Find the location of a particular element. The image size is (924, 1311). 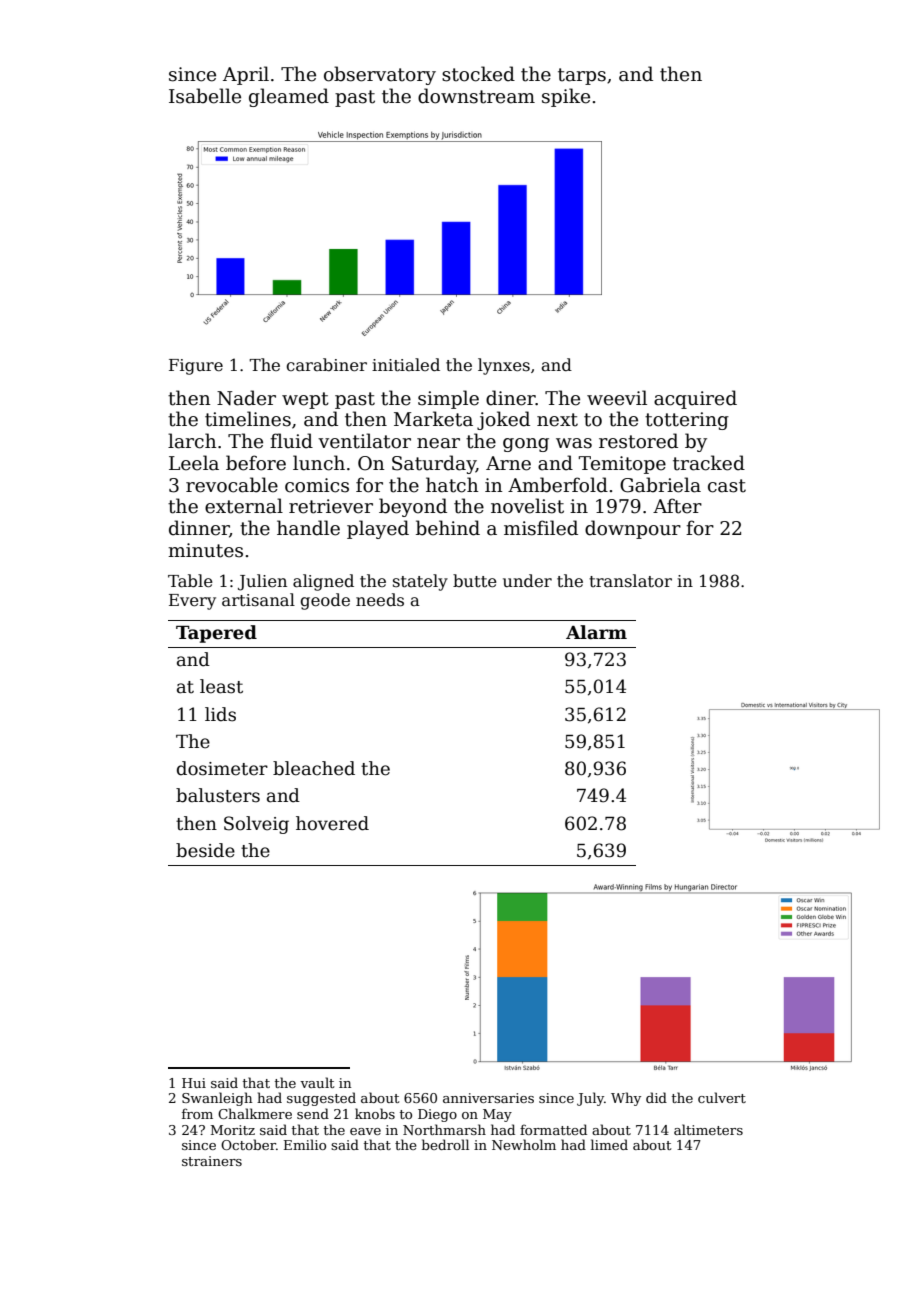

observatory is located at coordinates (380, 75).
